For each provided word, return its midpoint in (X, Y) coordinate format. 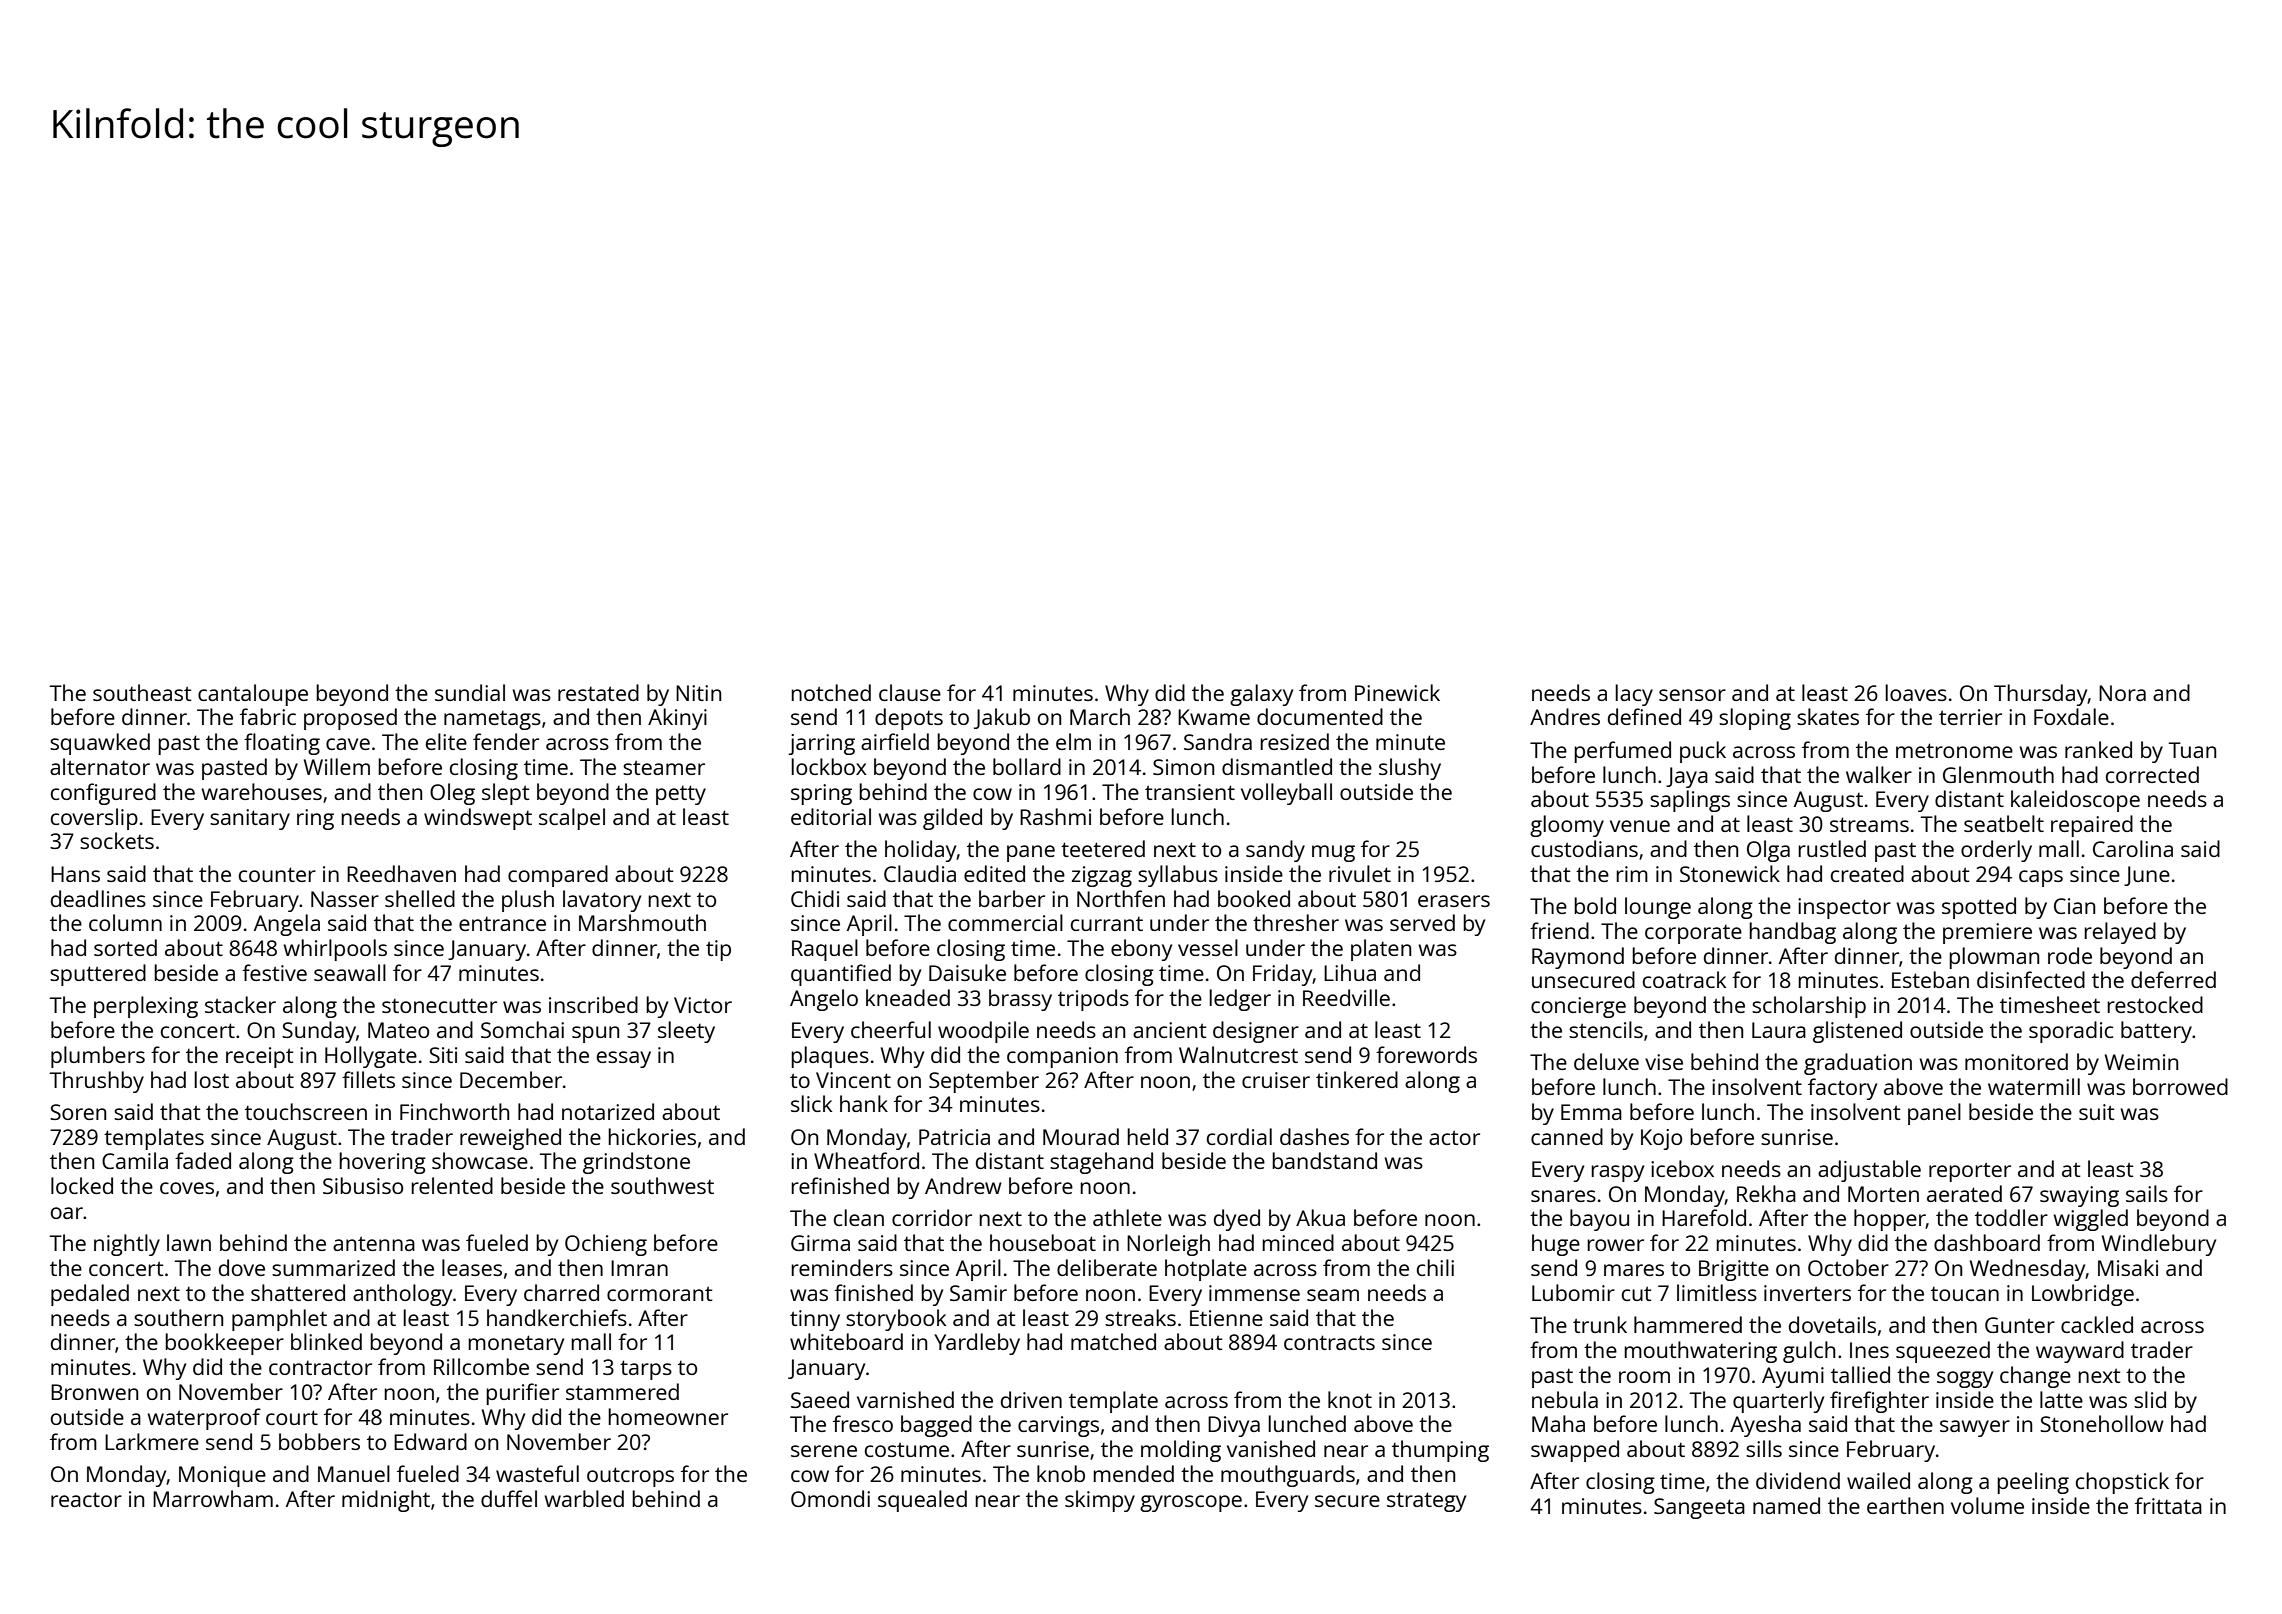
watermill (2034, 1086)
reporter (1970, 1172)
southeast (142, 692)
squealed (922, 1501)
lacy (1634, 695)
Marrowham (213, 1498)
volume (1987, 1505)
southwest (662, 1185)
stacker (240, 1004)
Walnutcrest (1238, 1054)
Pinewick (1397, 692)
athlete (1127, 1217)
